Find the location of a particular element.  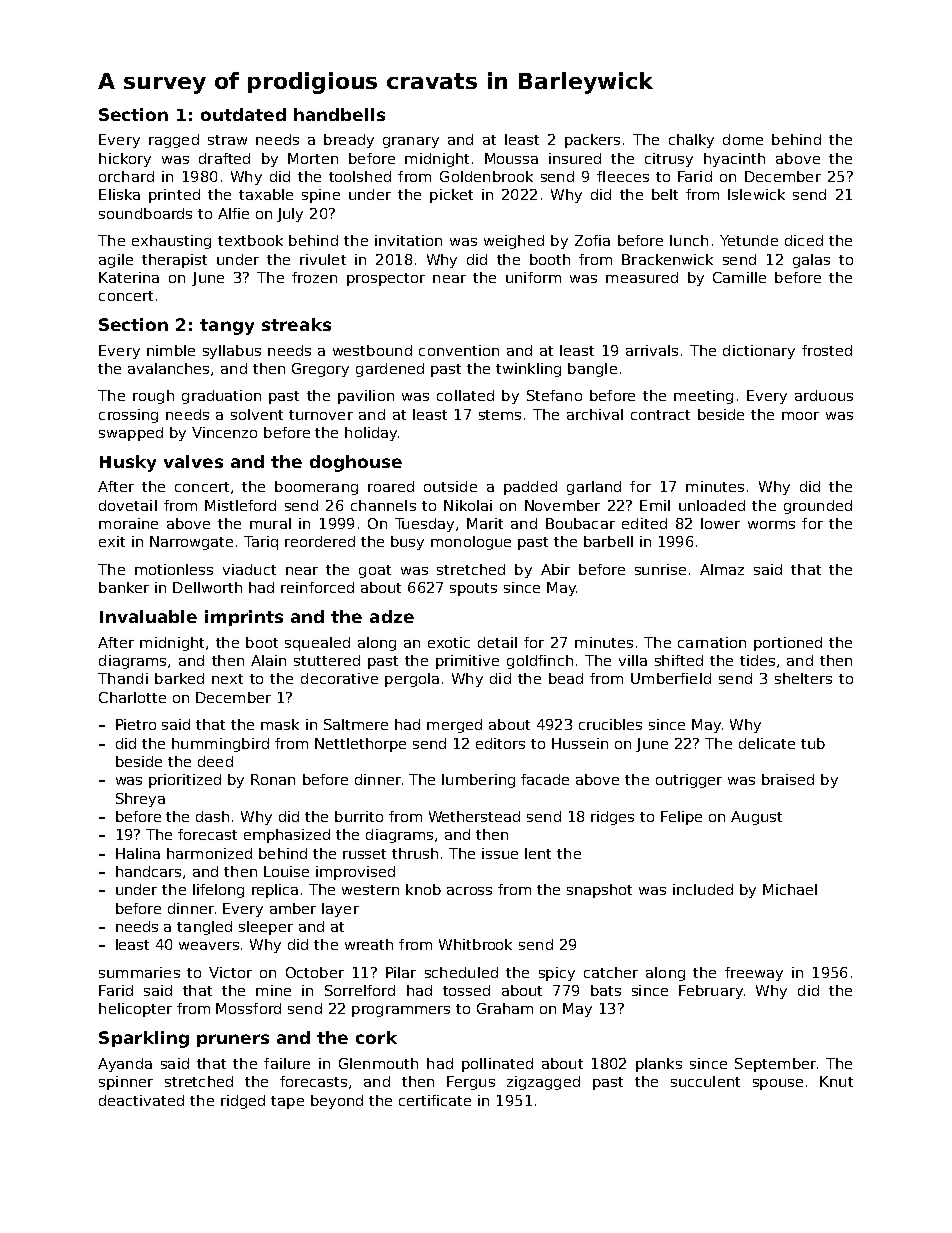

ridged is located at coordinates (243, 1102).
